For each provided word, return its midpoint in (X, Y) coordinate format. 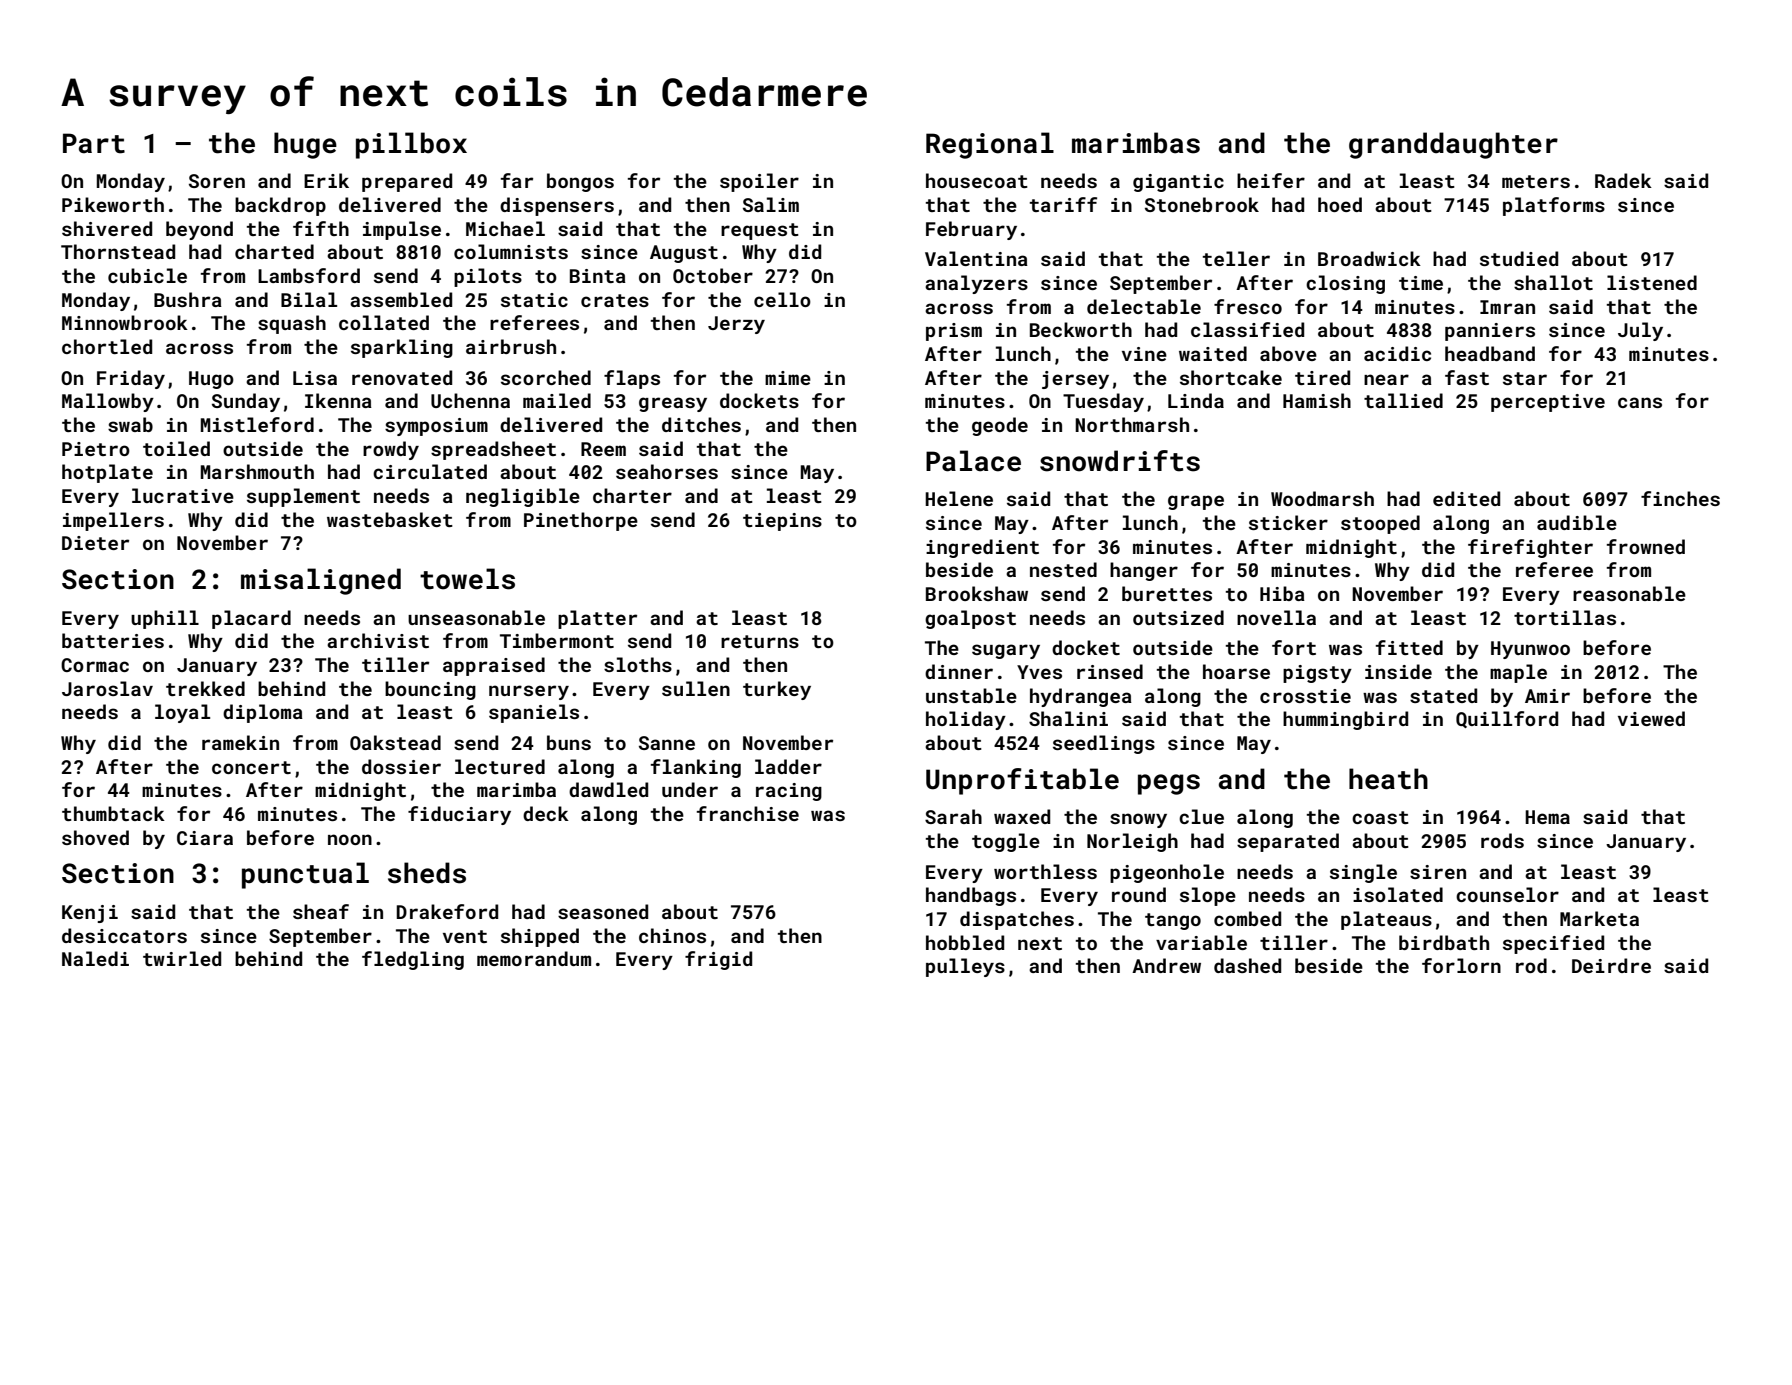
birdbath (1444, 942)
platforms (1554, 206)
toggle (1006, 842)
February (971, 230)
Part (94, 143)
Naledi (95, 958)
